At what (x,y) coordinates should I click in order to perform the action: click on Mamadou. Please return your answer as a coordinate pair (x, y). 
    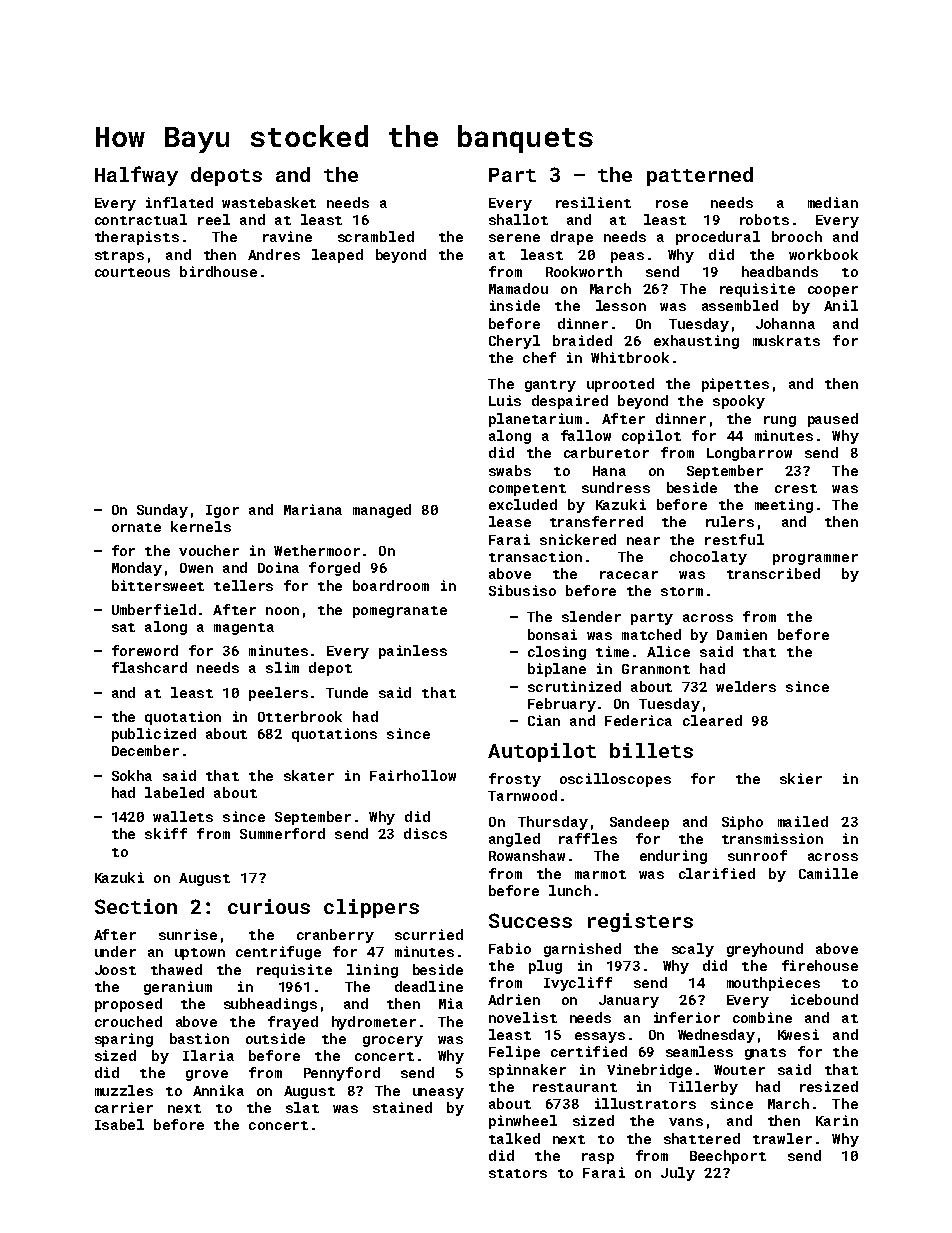
    Looking at the image, I should click on (518, 288).
